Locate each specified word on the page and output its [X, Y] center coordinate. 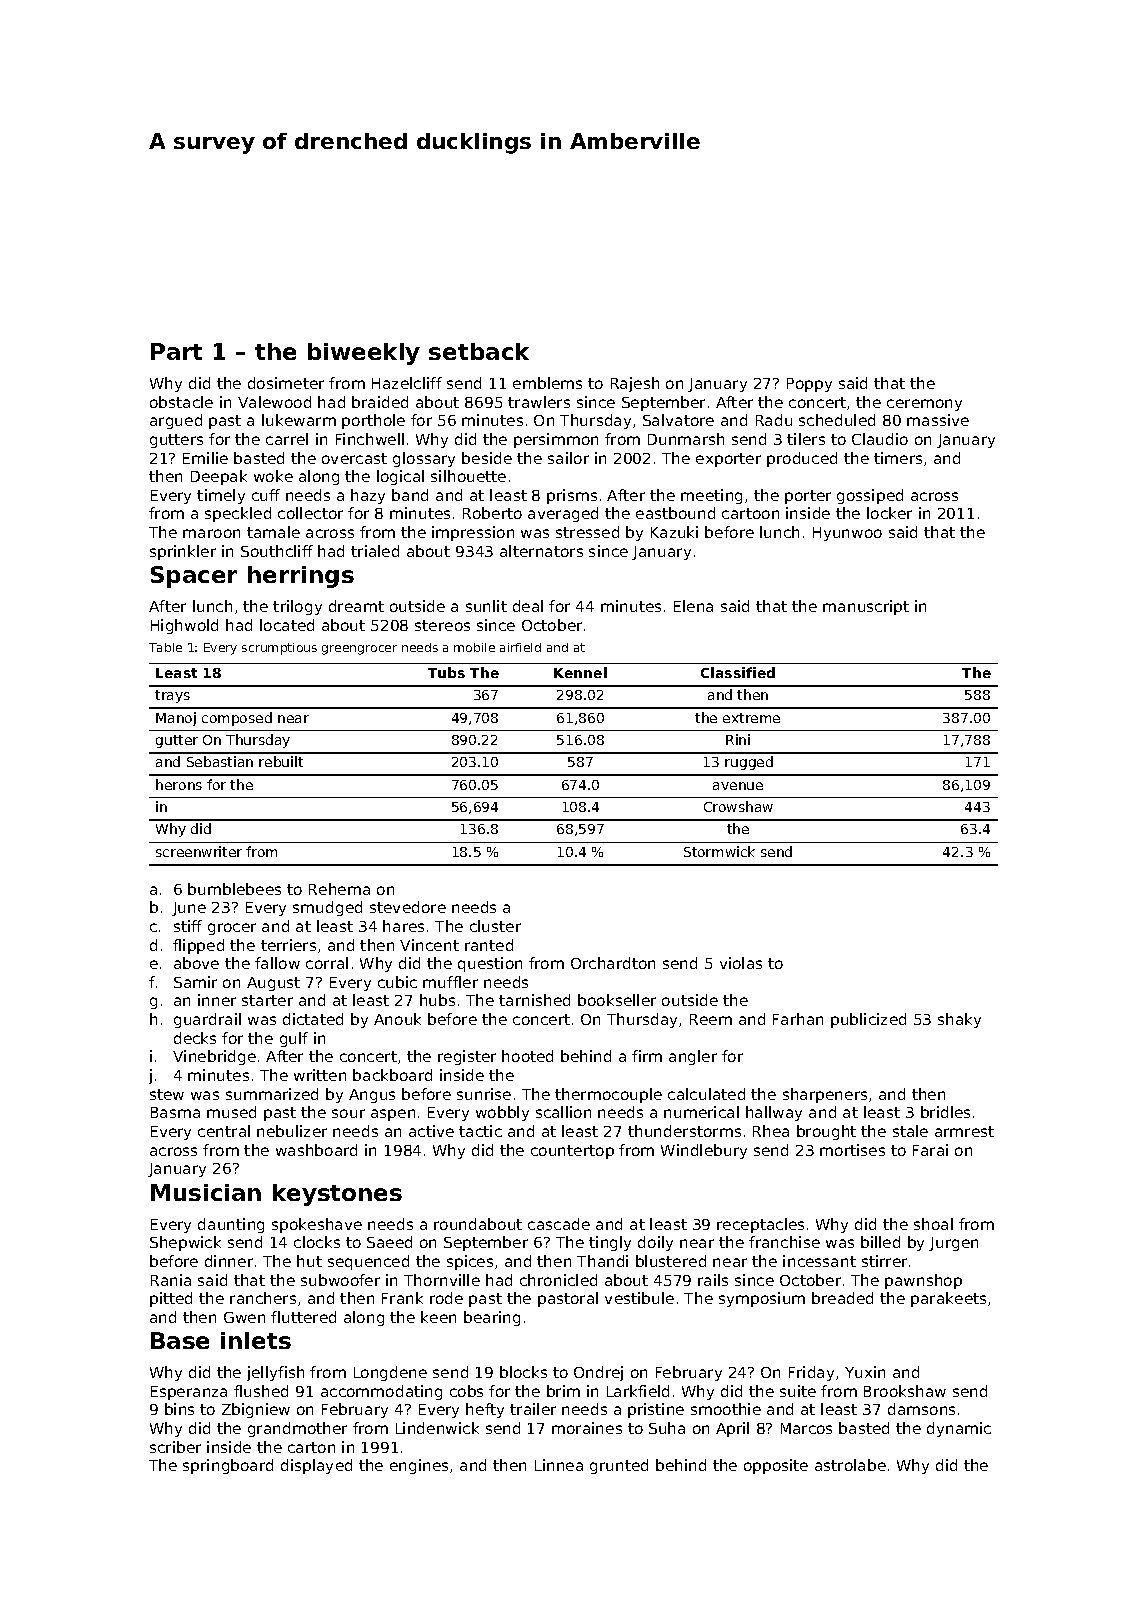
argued [176, 421]
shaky [959, 1020]
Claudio [880, 439]
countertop [572, 1152]
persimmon [556, 440]
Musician [206, 1192]
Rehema [339, 889]
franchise [784, 1242]
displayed [316, 1466]
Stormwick [719, 851]
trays [172, 696]
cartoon [750, 513]
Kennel [580, 672]
